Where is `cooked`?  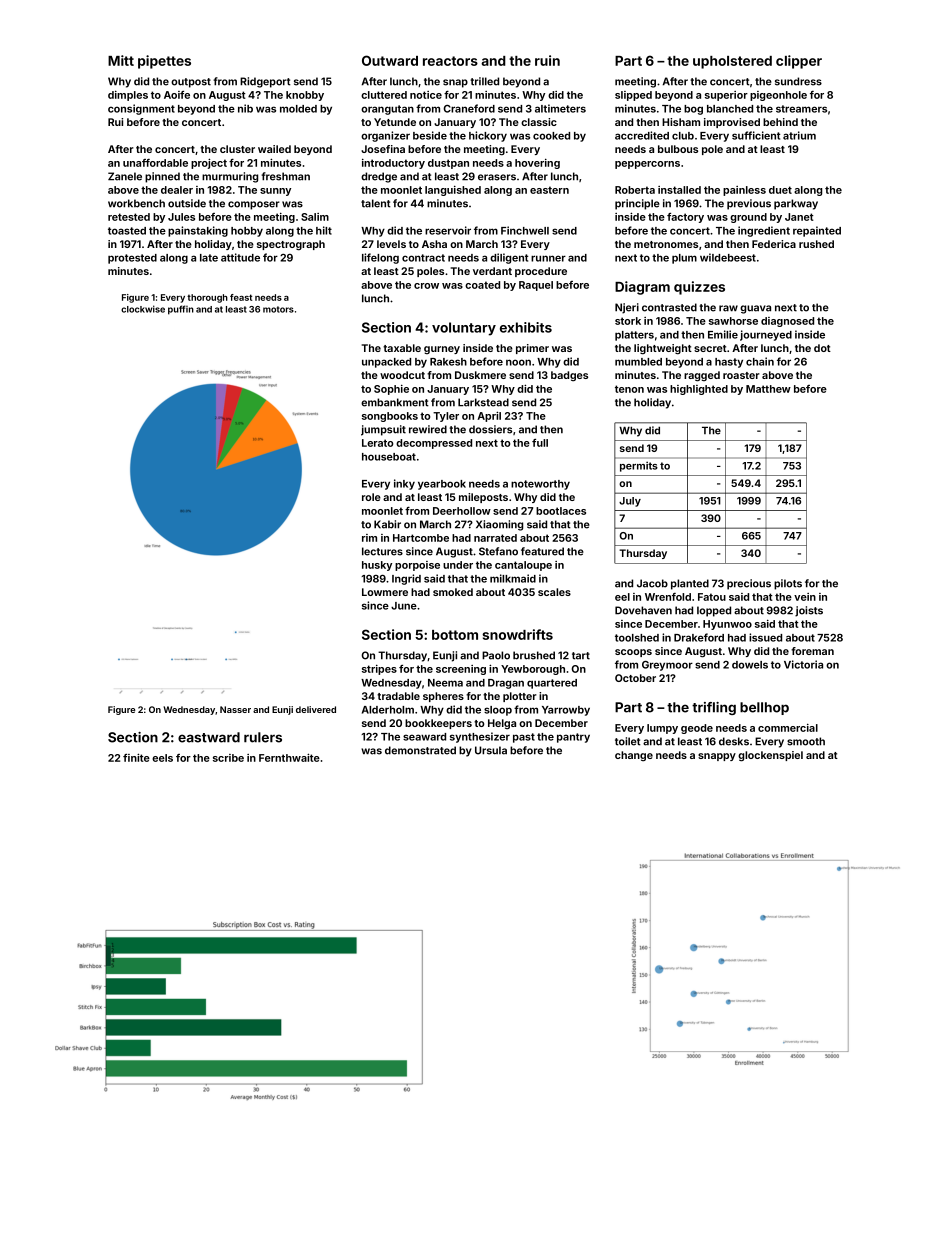
cooked is located at coordinates (551, 136).
